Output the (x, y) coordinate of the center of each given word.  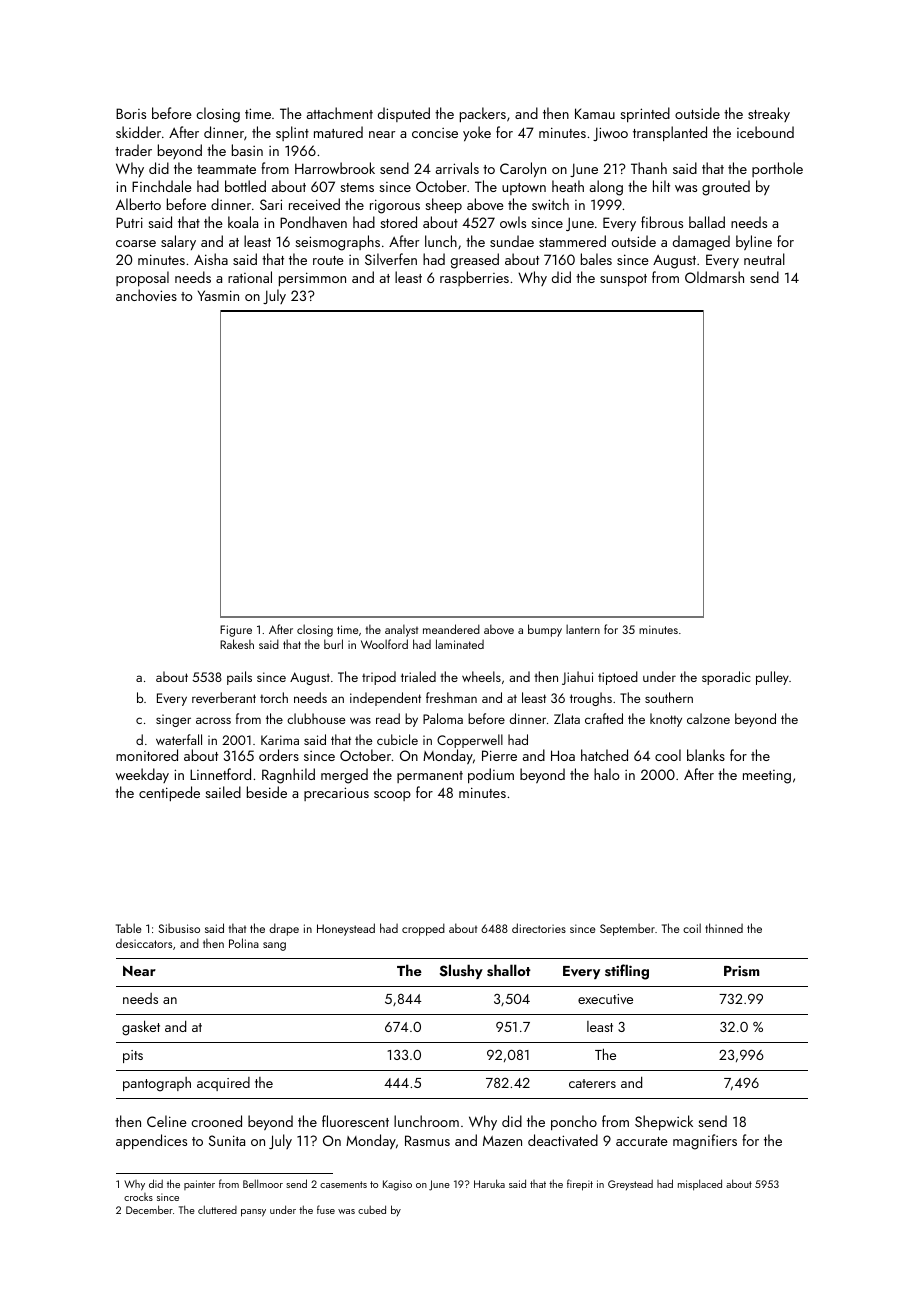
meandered (451, 629)
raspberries (474, 278)
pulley (772, 678)
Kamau (595, 113)
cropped (423, 929)
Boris (131, 113)
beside (267, 792)
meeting (767, 777)
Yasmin (218, 295)
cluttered (217, 1209)
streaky (769, 114)
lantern (583, 629)
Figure (236, 631)
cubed (372, 1209)
